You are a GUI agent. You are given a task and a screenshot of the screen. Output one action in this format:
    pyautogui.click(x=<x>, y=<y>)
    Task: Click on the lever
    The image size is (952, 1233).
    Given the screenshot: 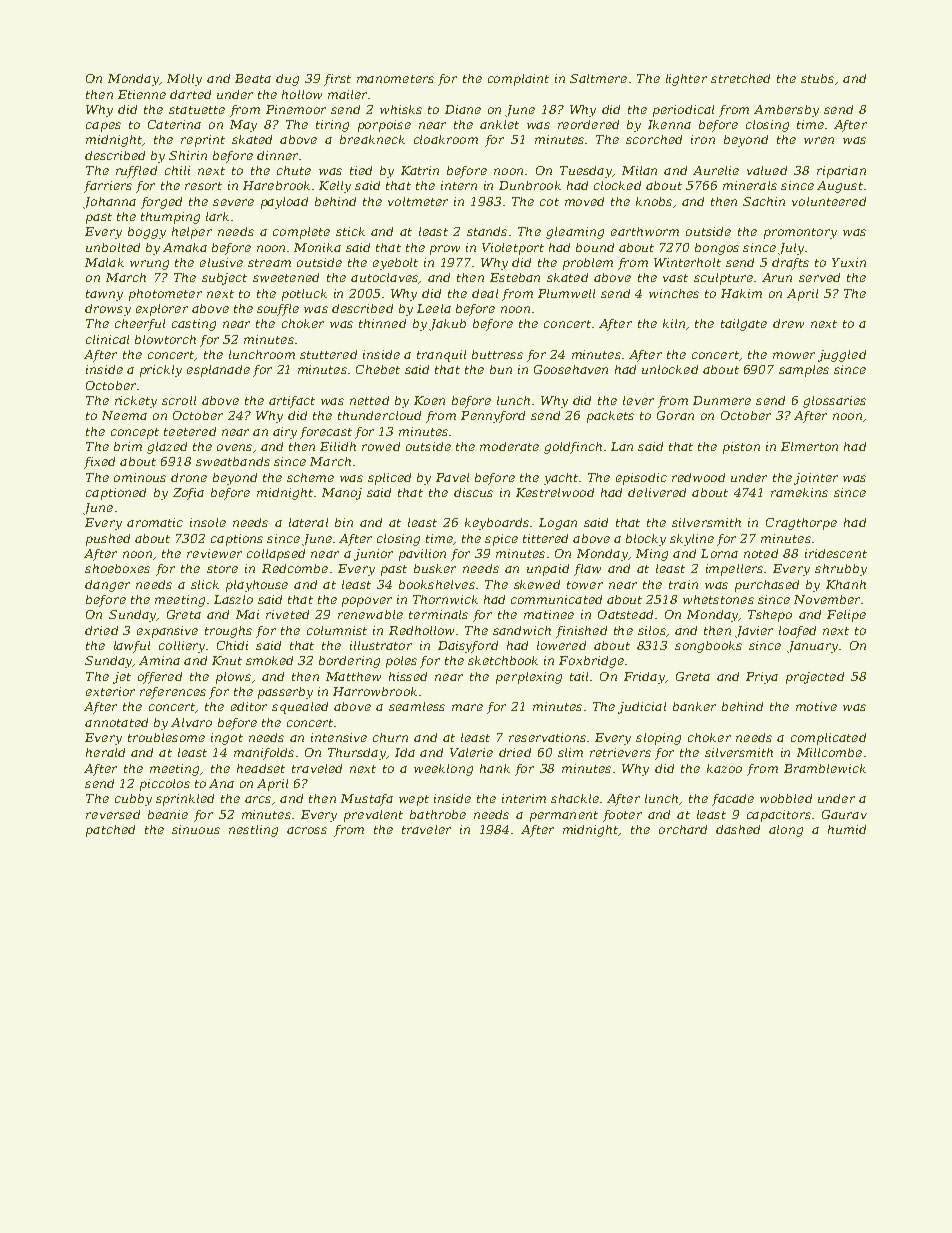 What is the action you would take?
    pyautogui.click(x=638, y=400)
